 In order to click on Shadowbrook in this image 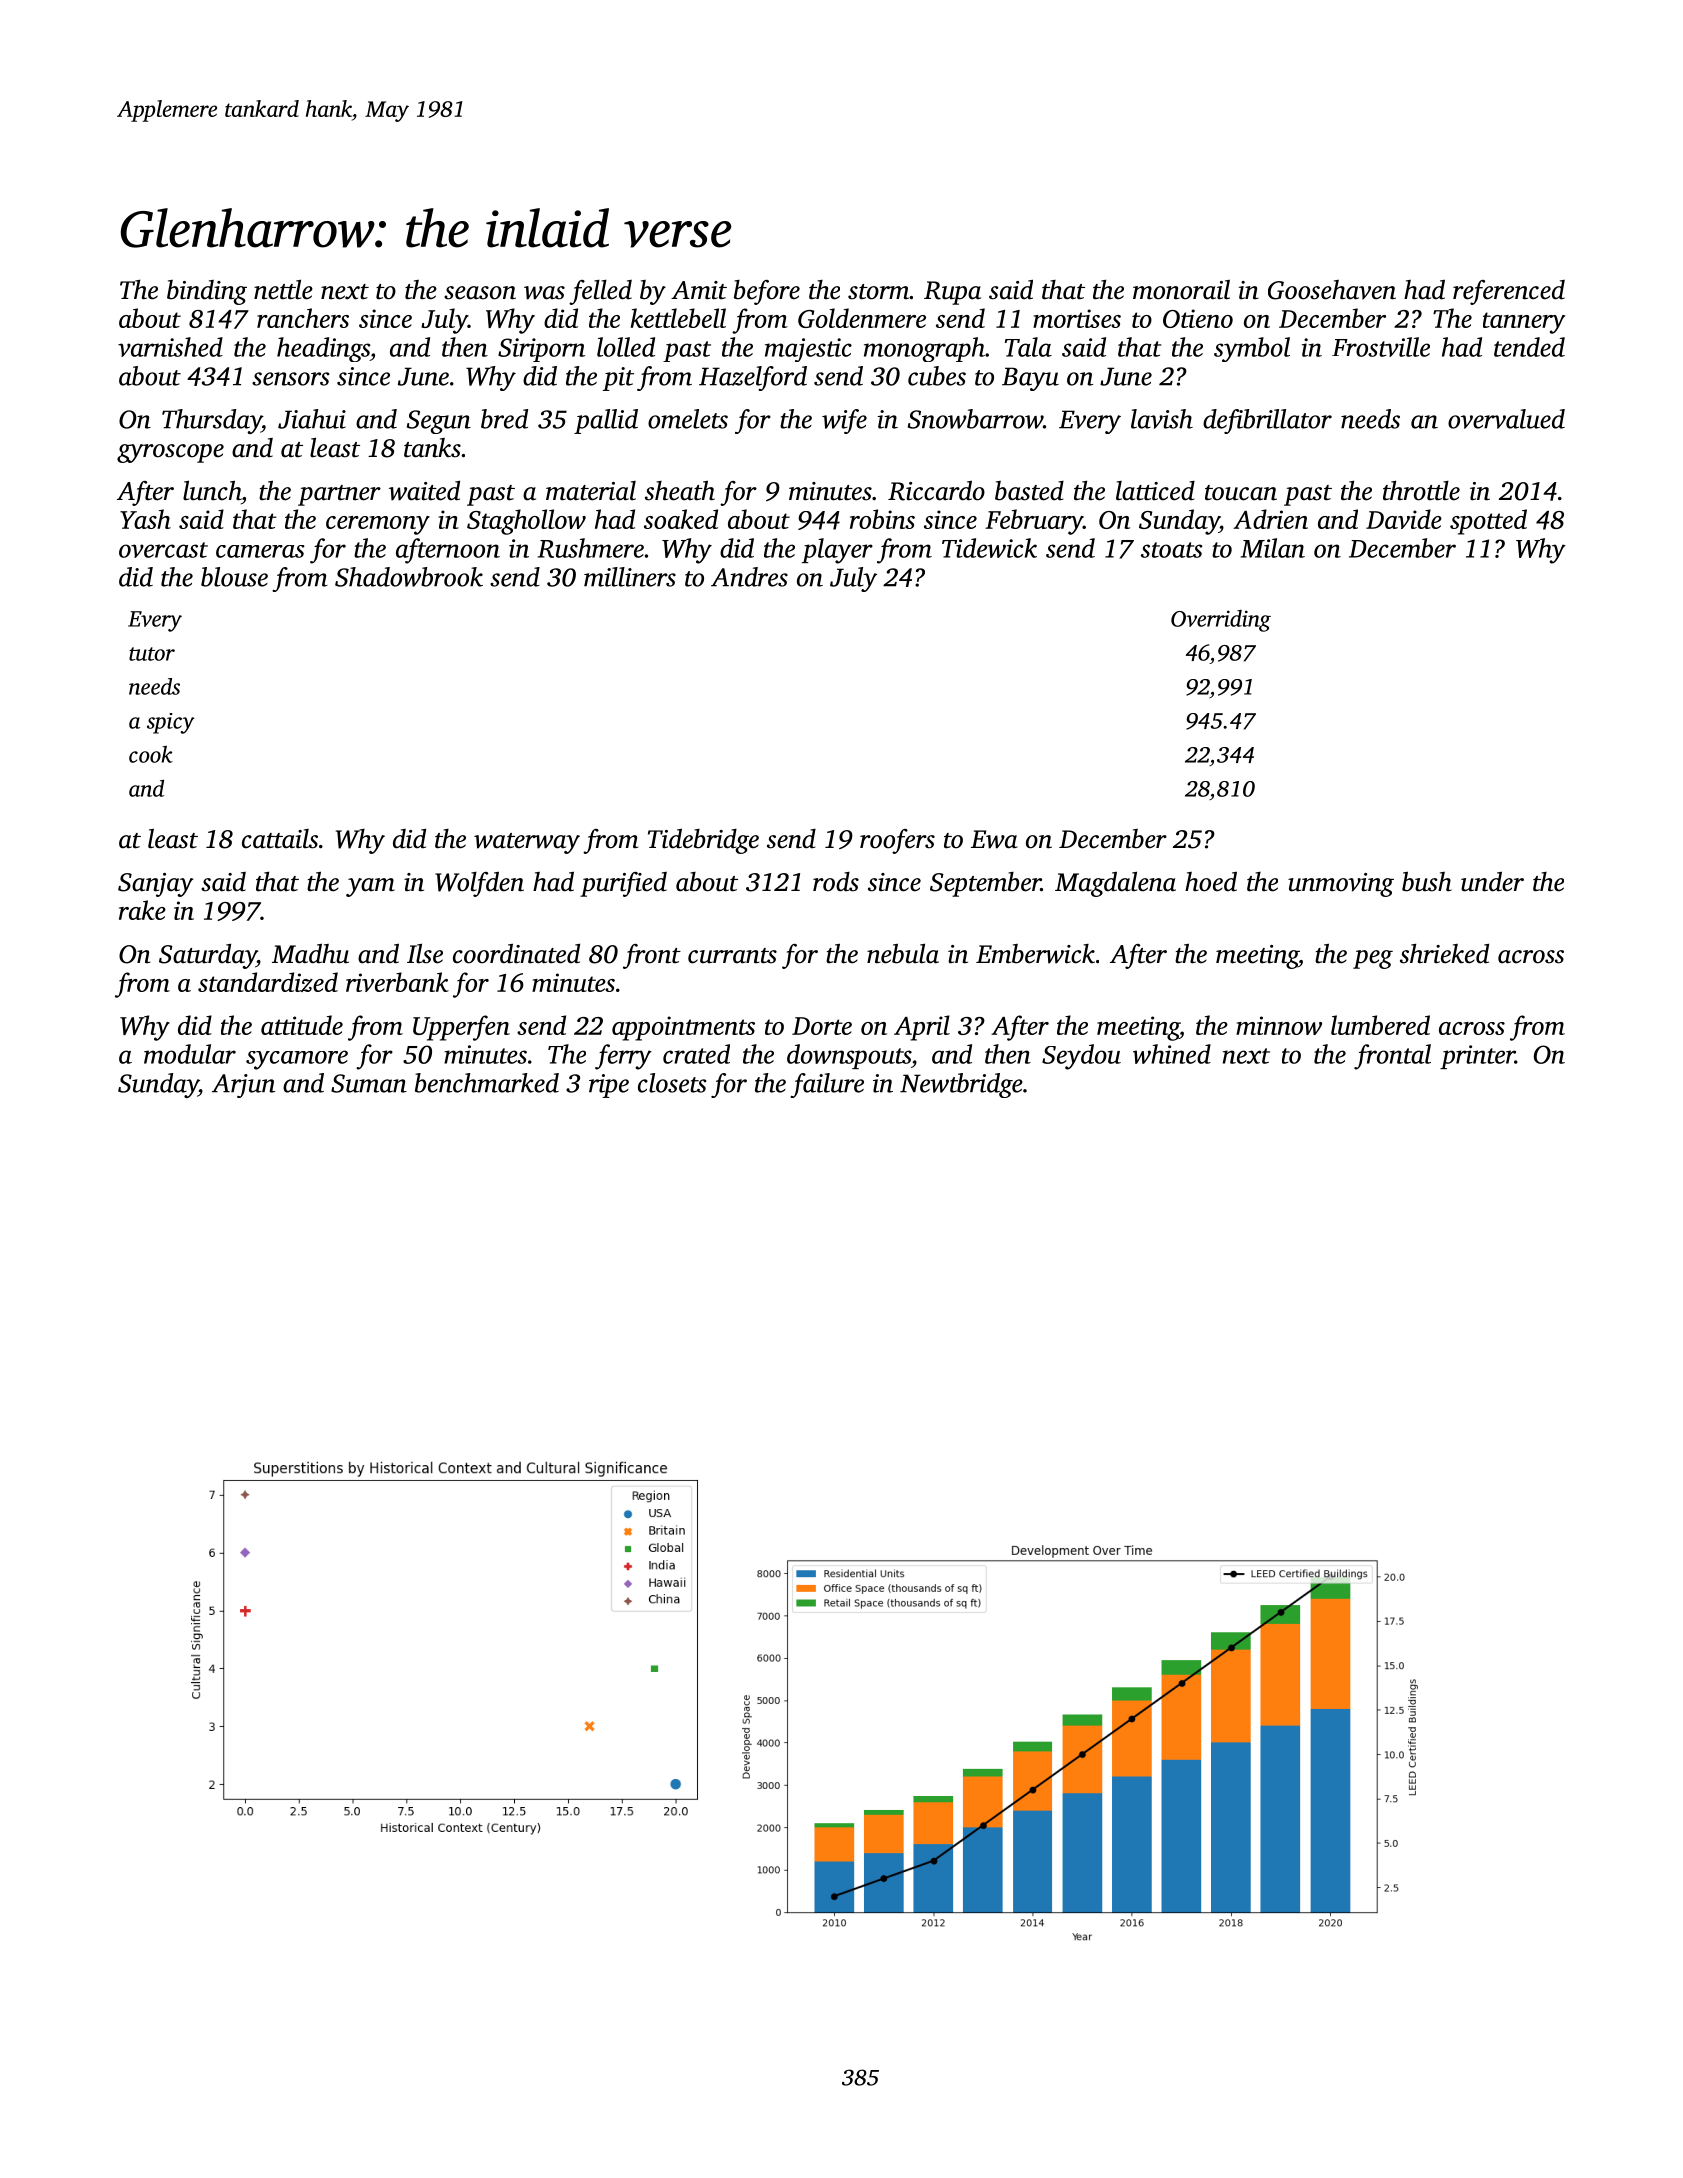, I will do `click(409, 577)`.
